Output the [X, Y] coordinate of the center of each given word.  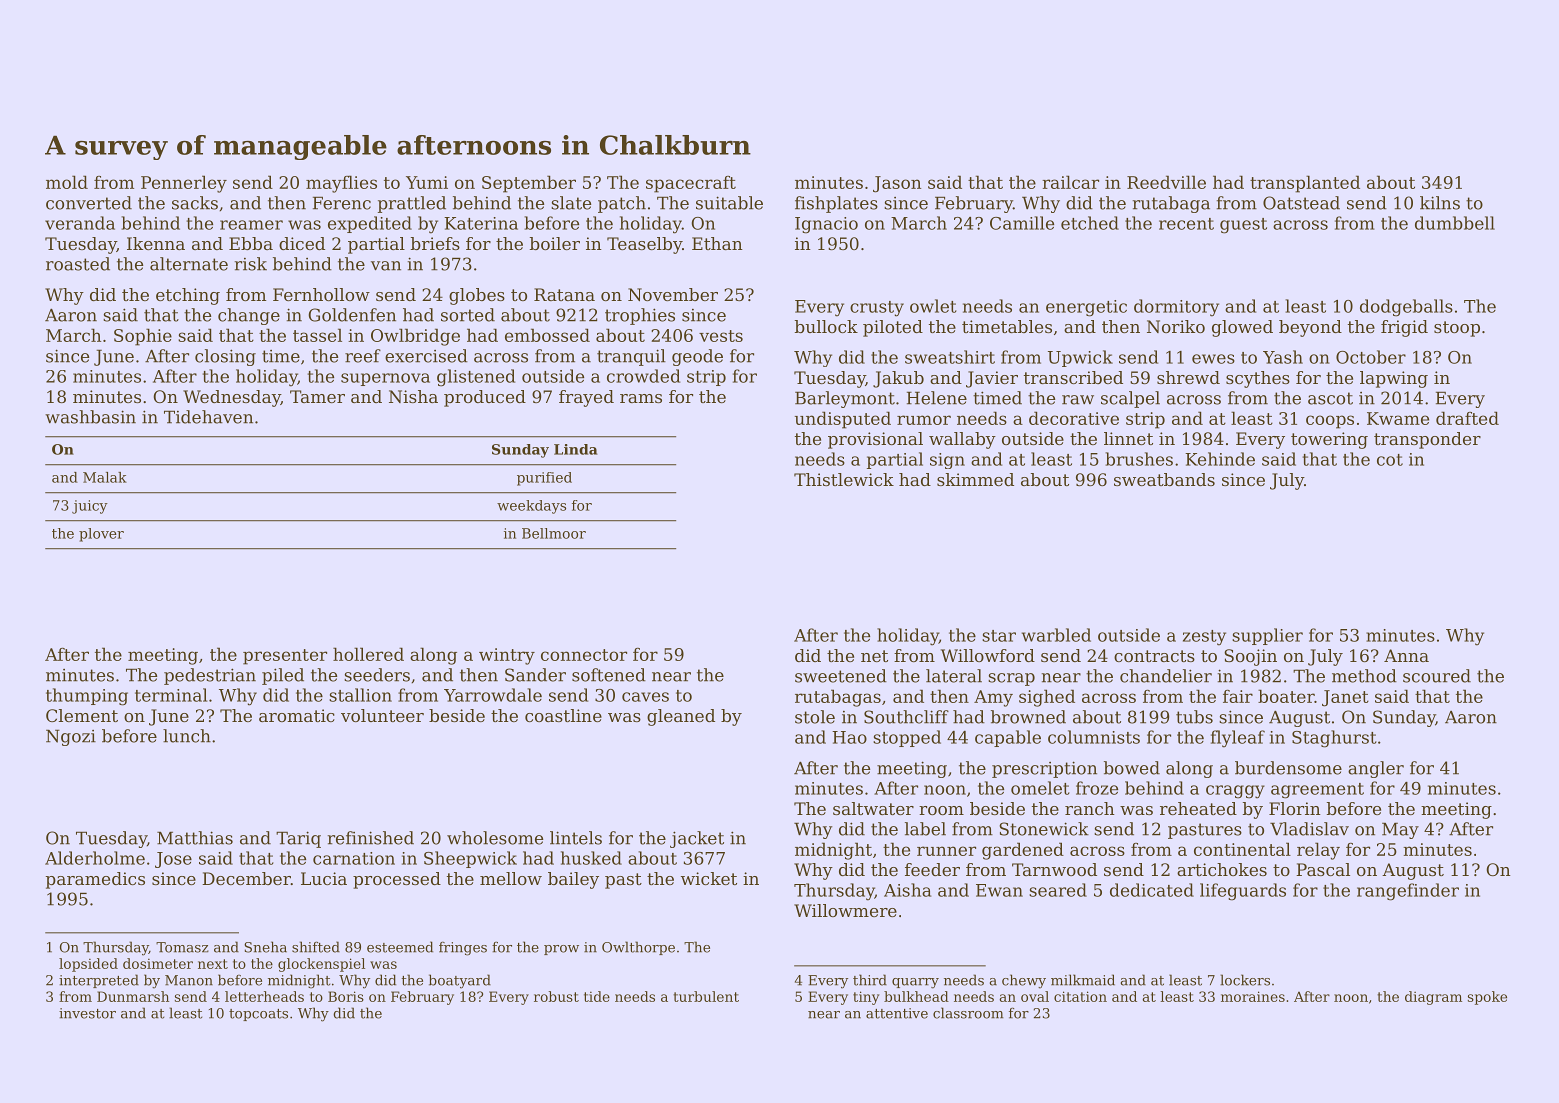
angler [1376, 769]
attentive [897, 1013]
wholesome [495, 838]
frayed [586, 398]
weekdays [531, 507]
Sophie [143, 337]
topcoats [258, 1015]
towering [1329, 440]
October [1371, 357]
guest [1243, 226]
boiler [555, 243]
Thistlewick [844, 479]
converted [89, 203]
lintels [576, 838]
